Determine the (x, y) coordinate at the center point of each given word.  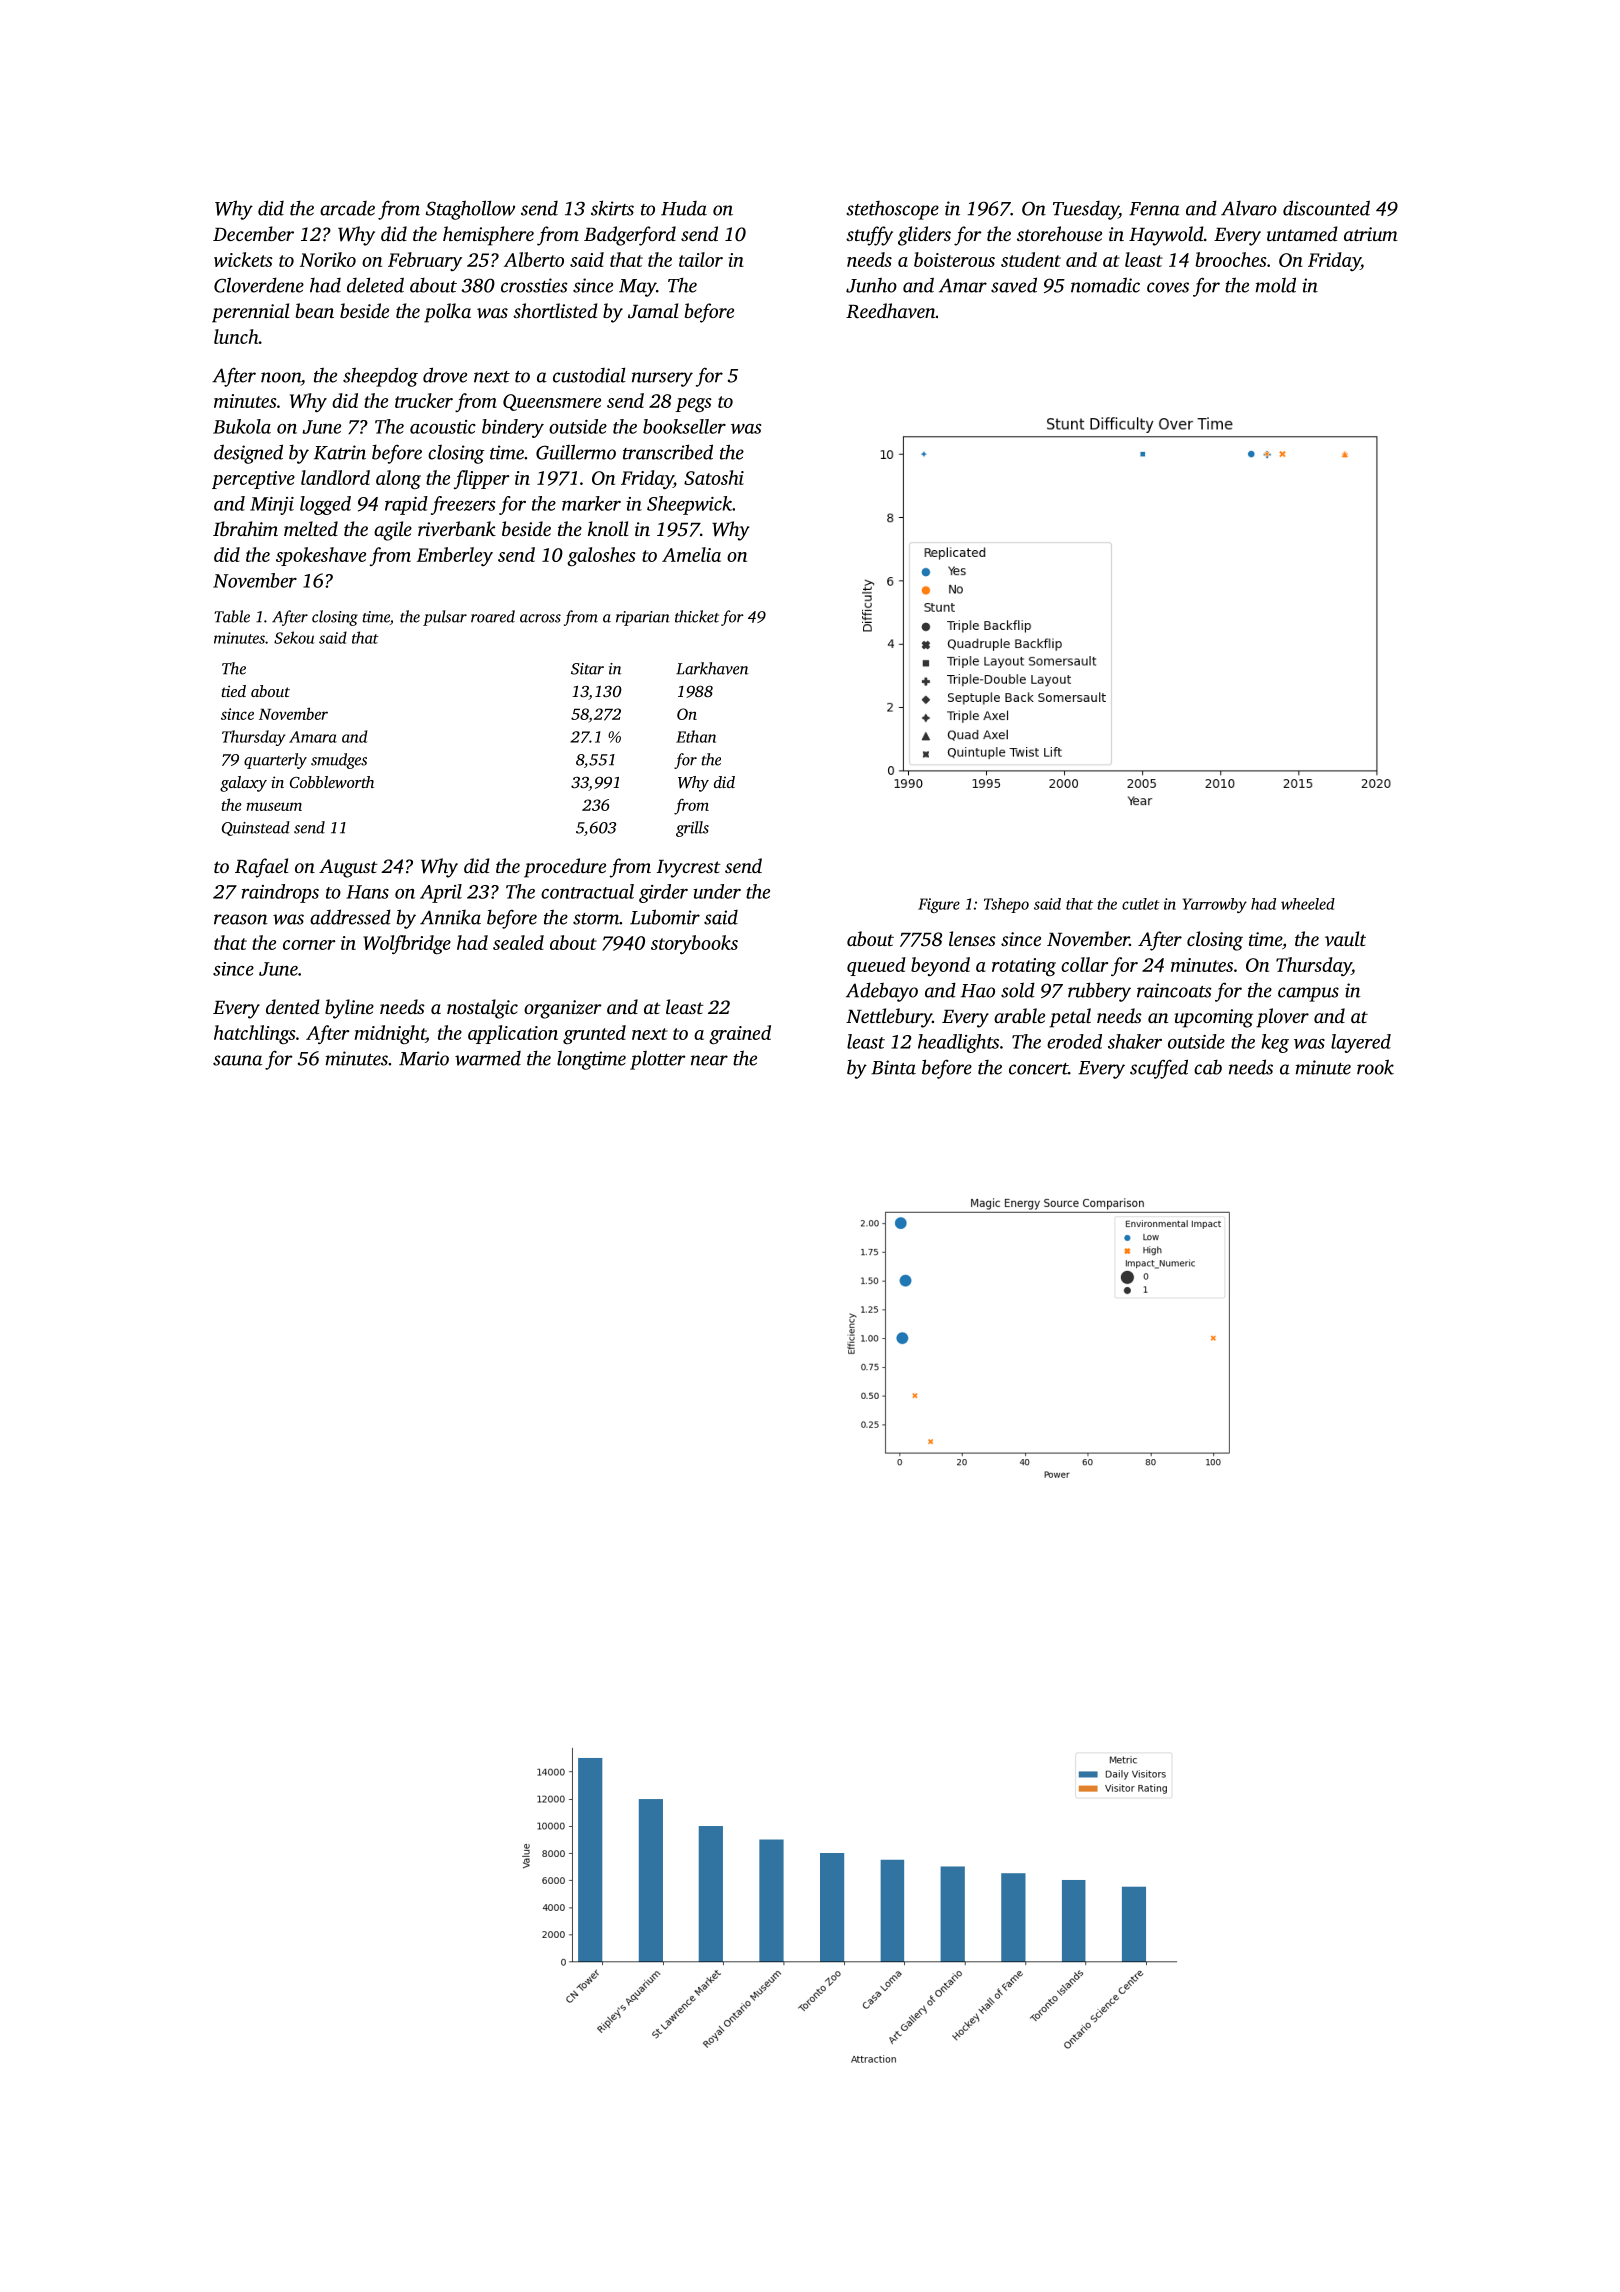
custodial (589, 375)
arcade (347, 208)
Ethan (696, 736)
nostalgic (482, 1009)
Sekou (294, 637)
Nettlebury (889, 1018)
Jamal (653, 311)
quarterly (275, 761)
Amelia (691, 554)
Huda (684, 208)
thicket (697, 616)
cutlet (1141, 904)
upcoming (1214, 1018)
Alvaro (1249, 208)
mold (1276, 285)
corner (309, 945)
